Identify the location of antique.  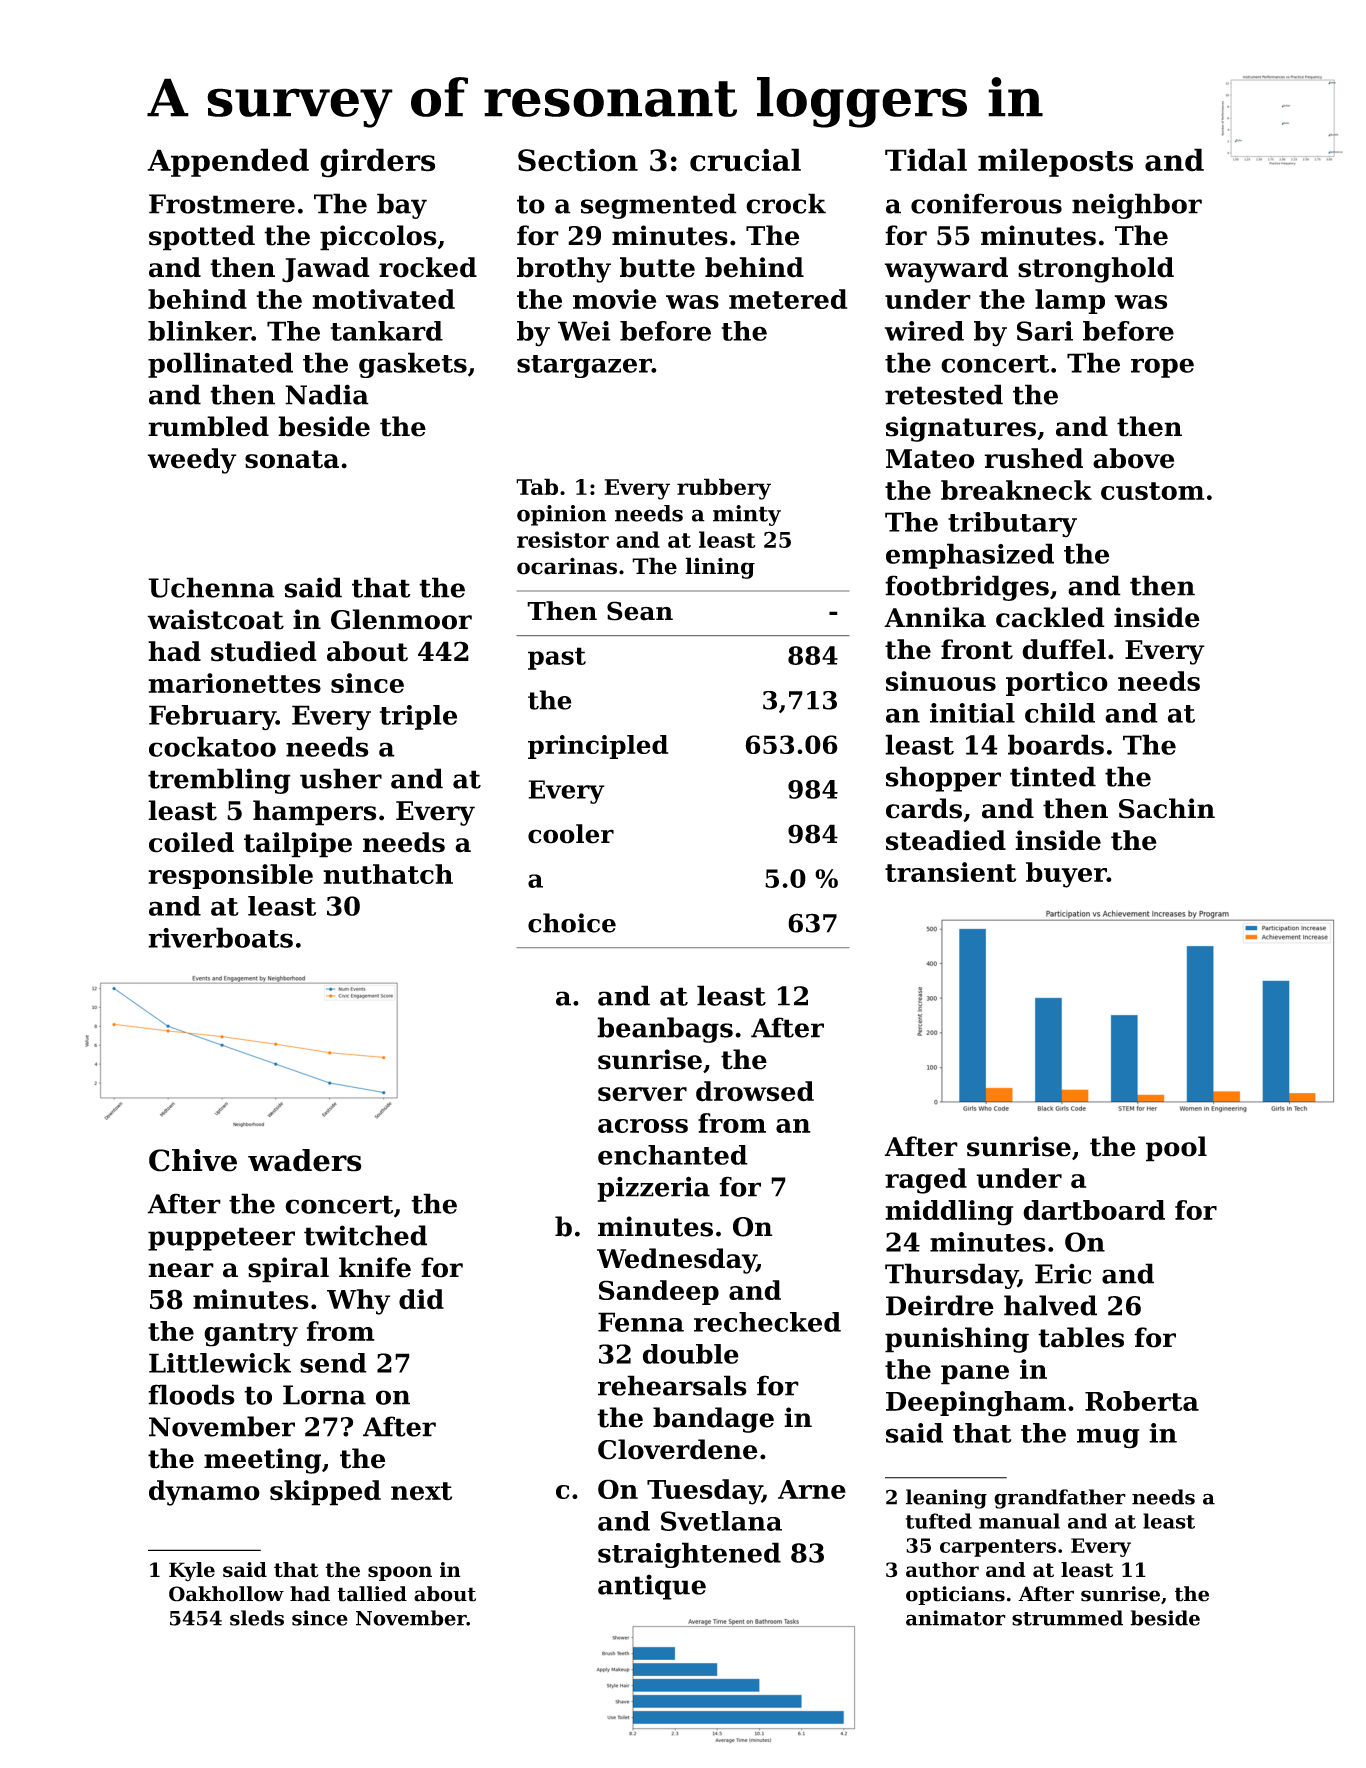
(652, 1587).
